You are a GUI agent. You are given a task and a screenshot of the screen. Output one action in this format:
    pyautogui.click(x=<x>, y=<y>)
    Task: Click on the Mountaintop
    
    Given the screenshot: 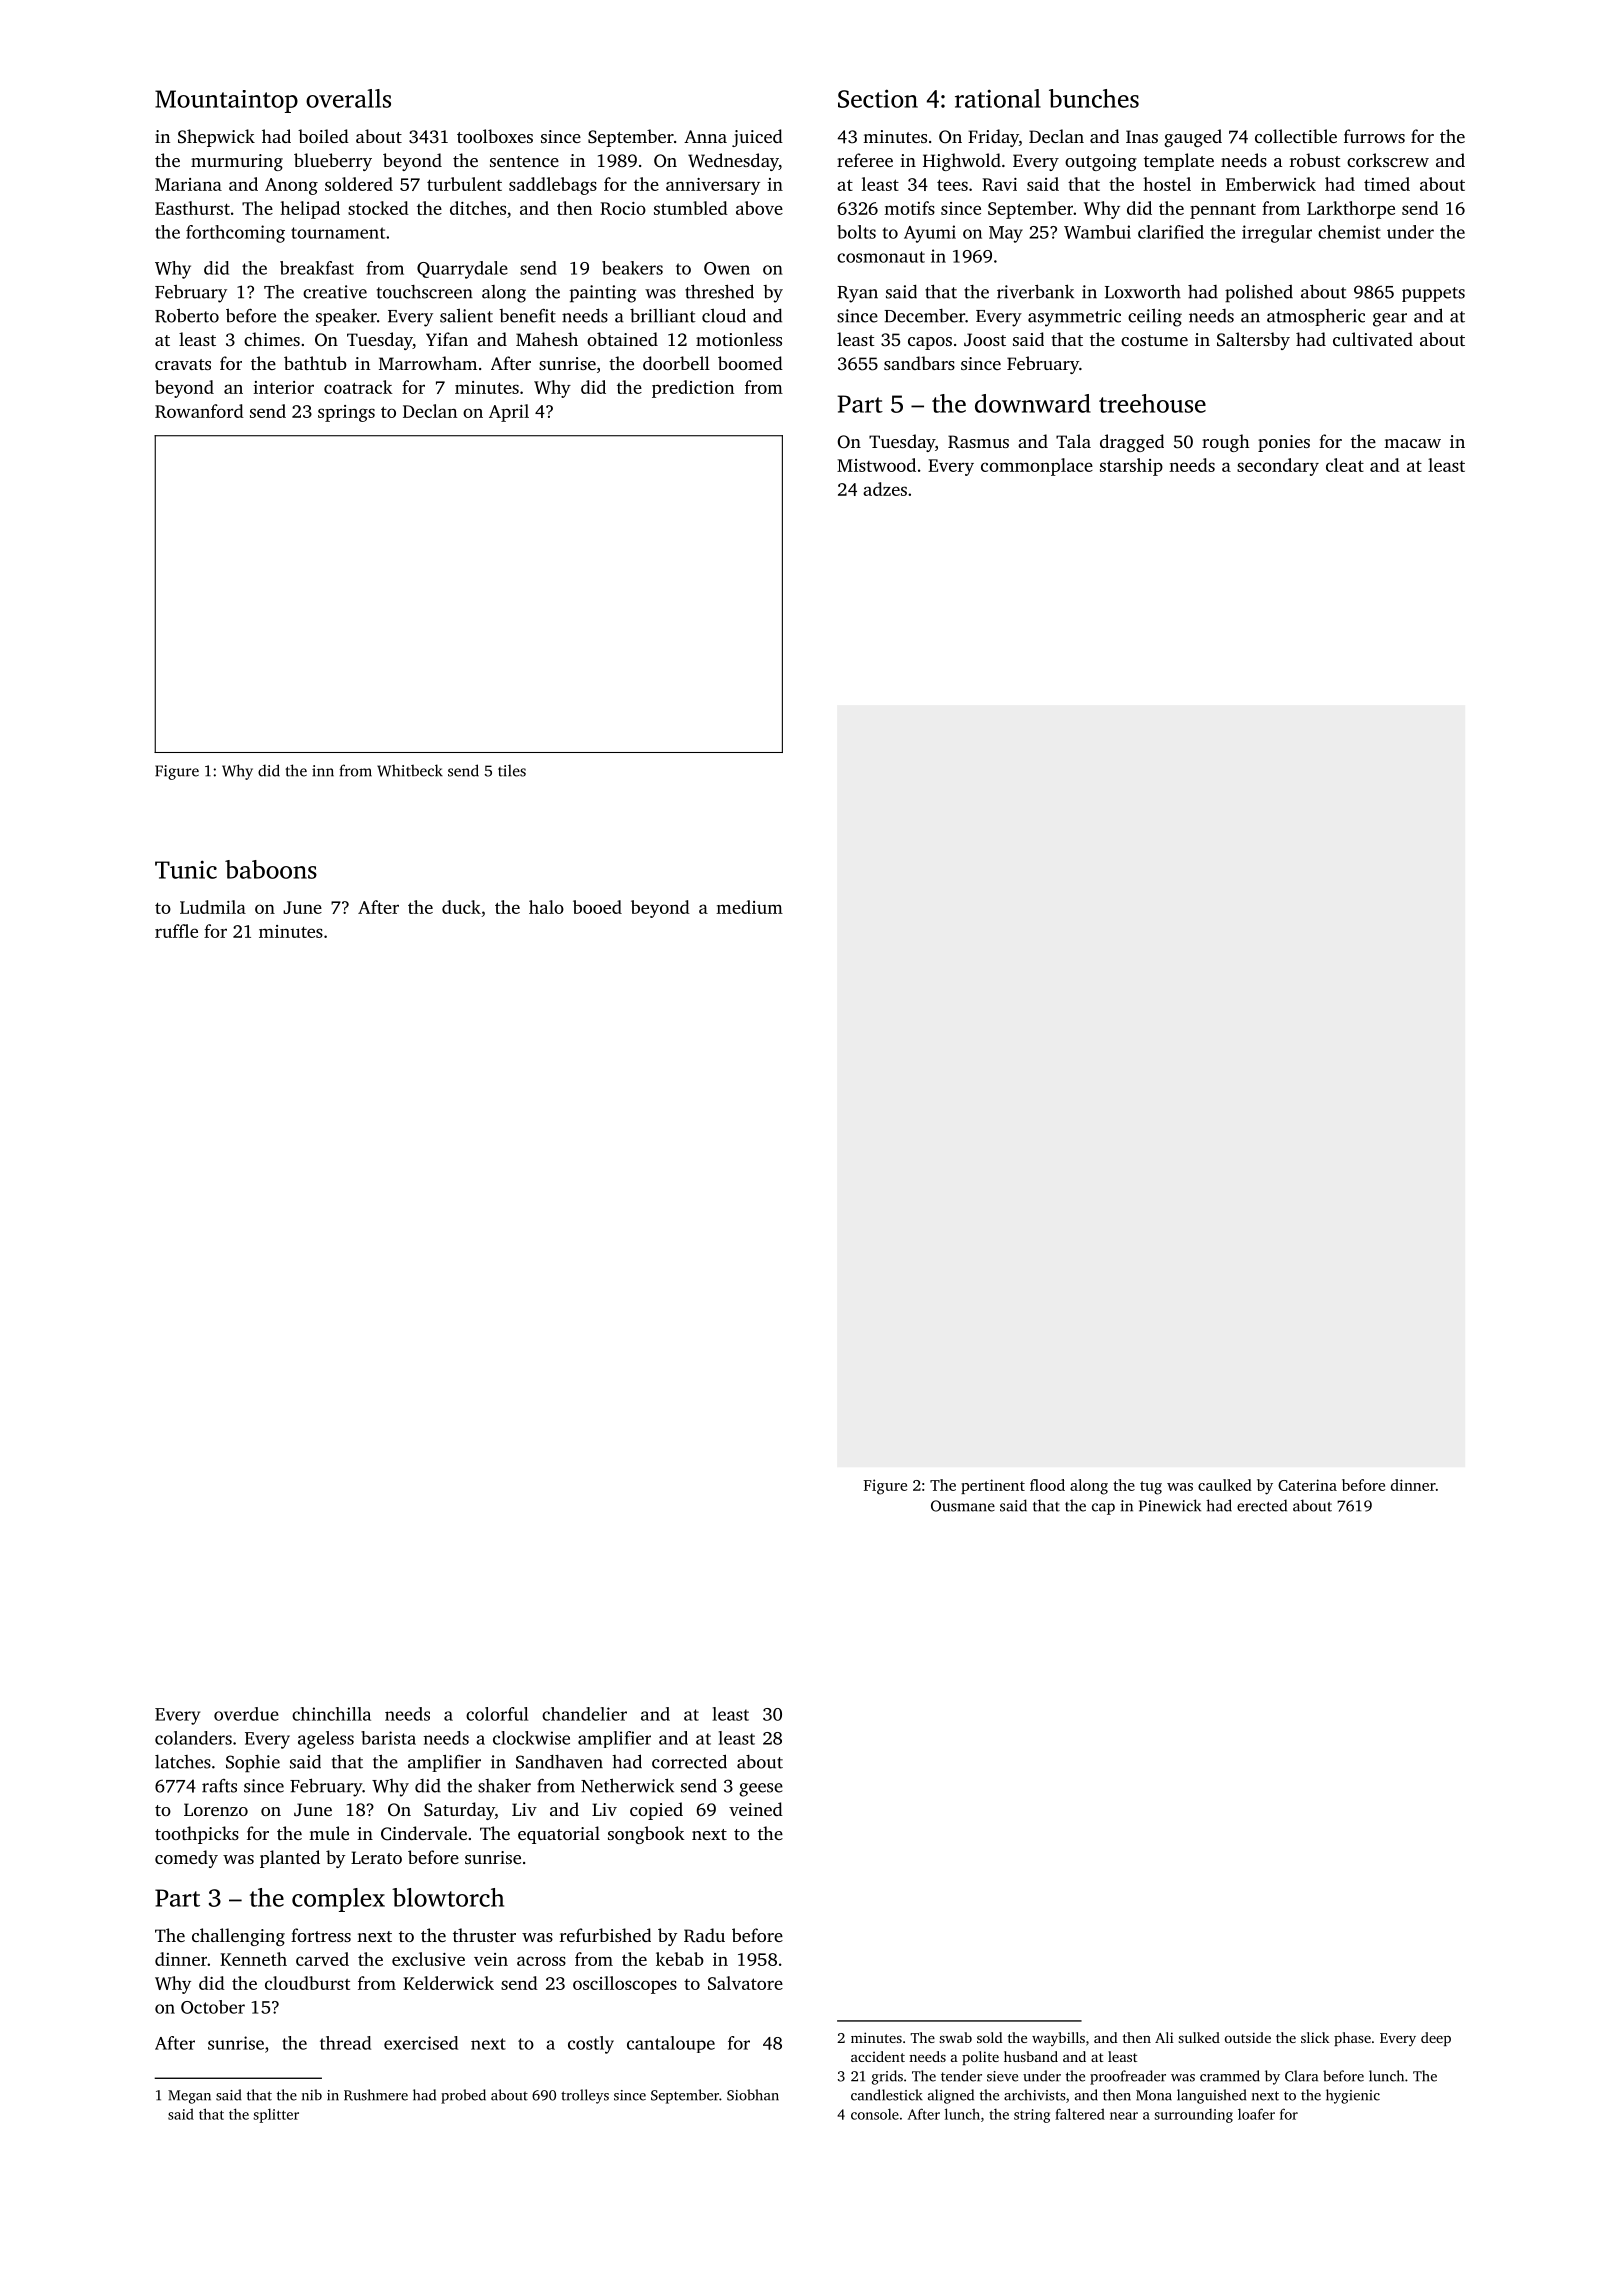 What is the action you would take?
    pyautogui.click(x=226, y=101)
